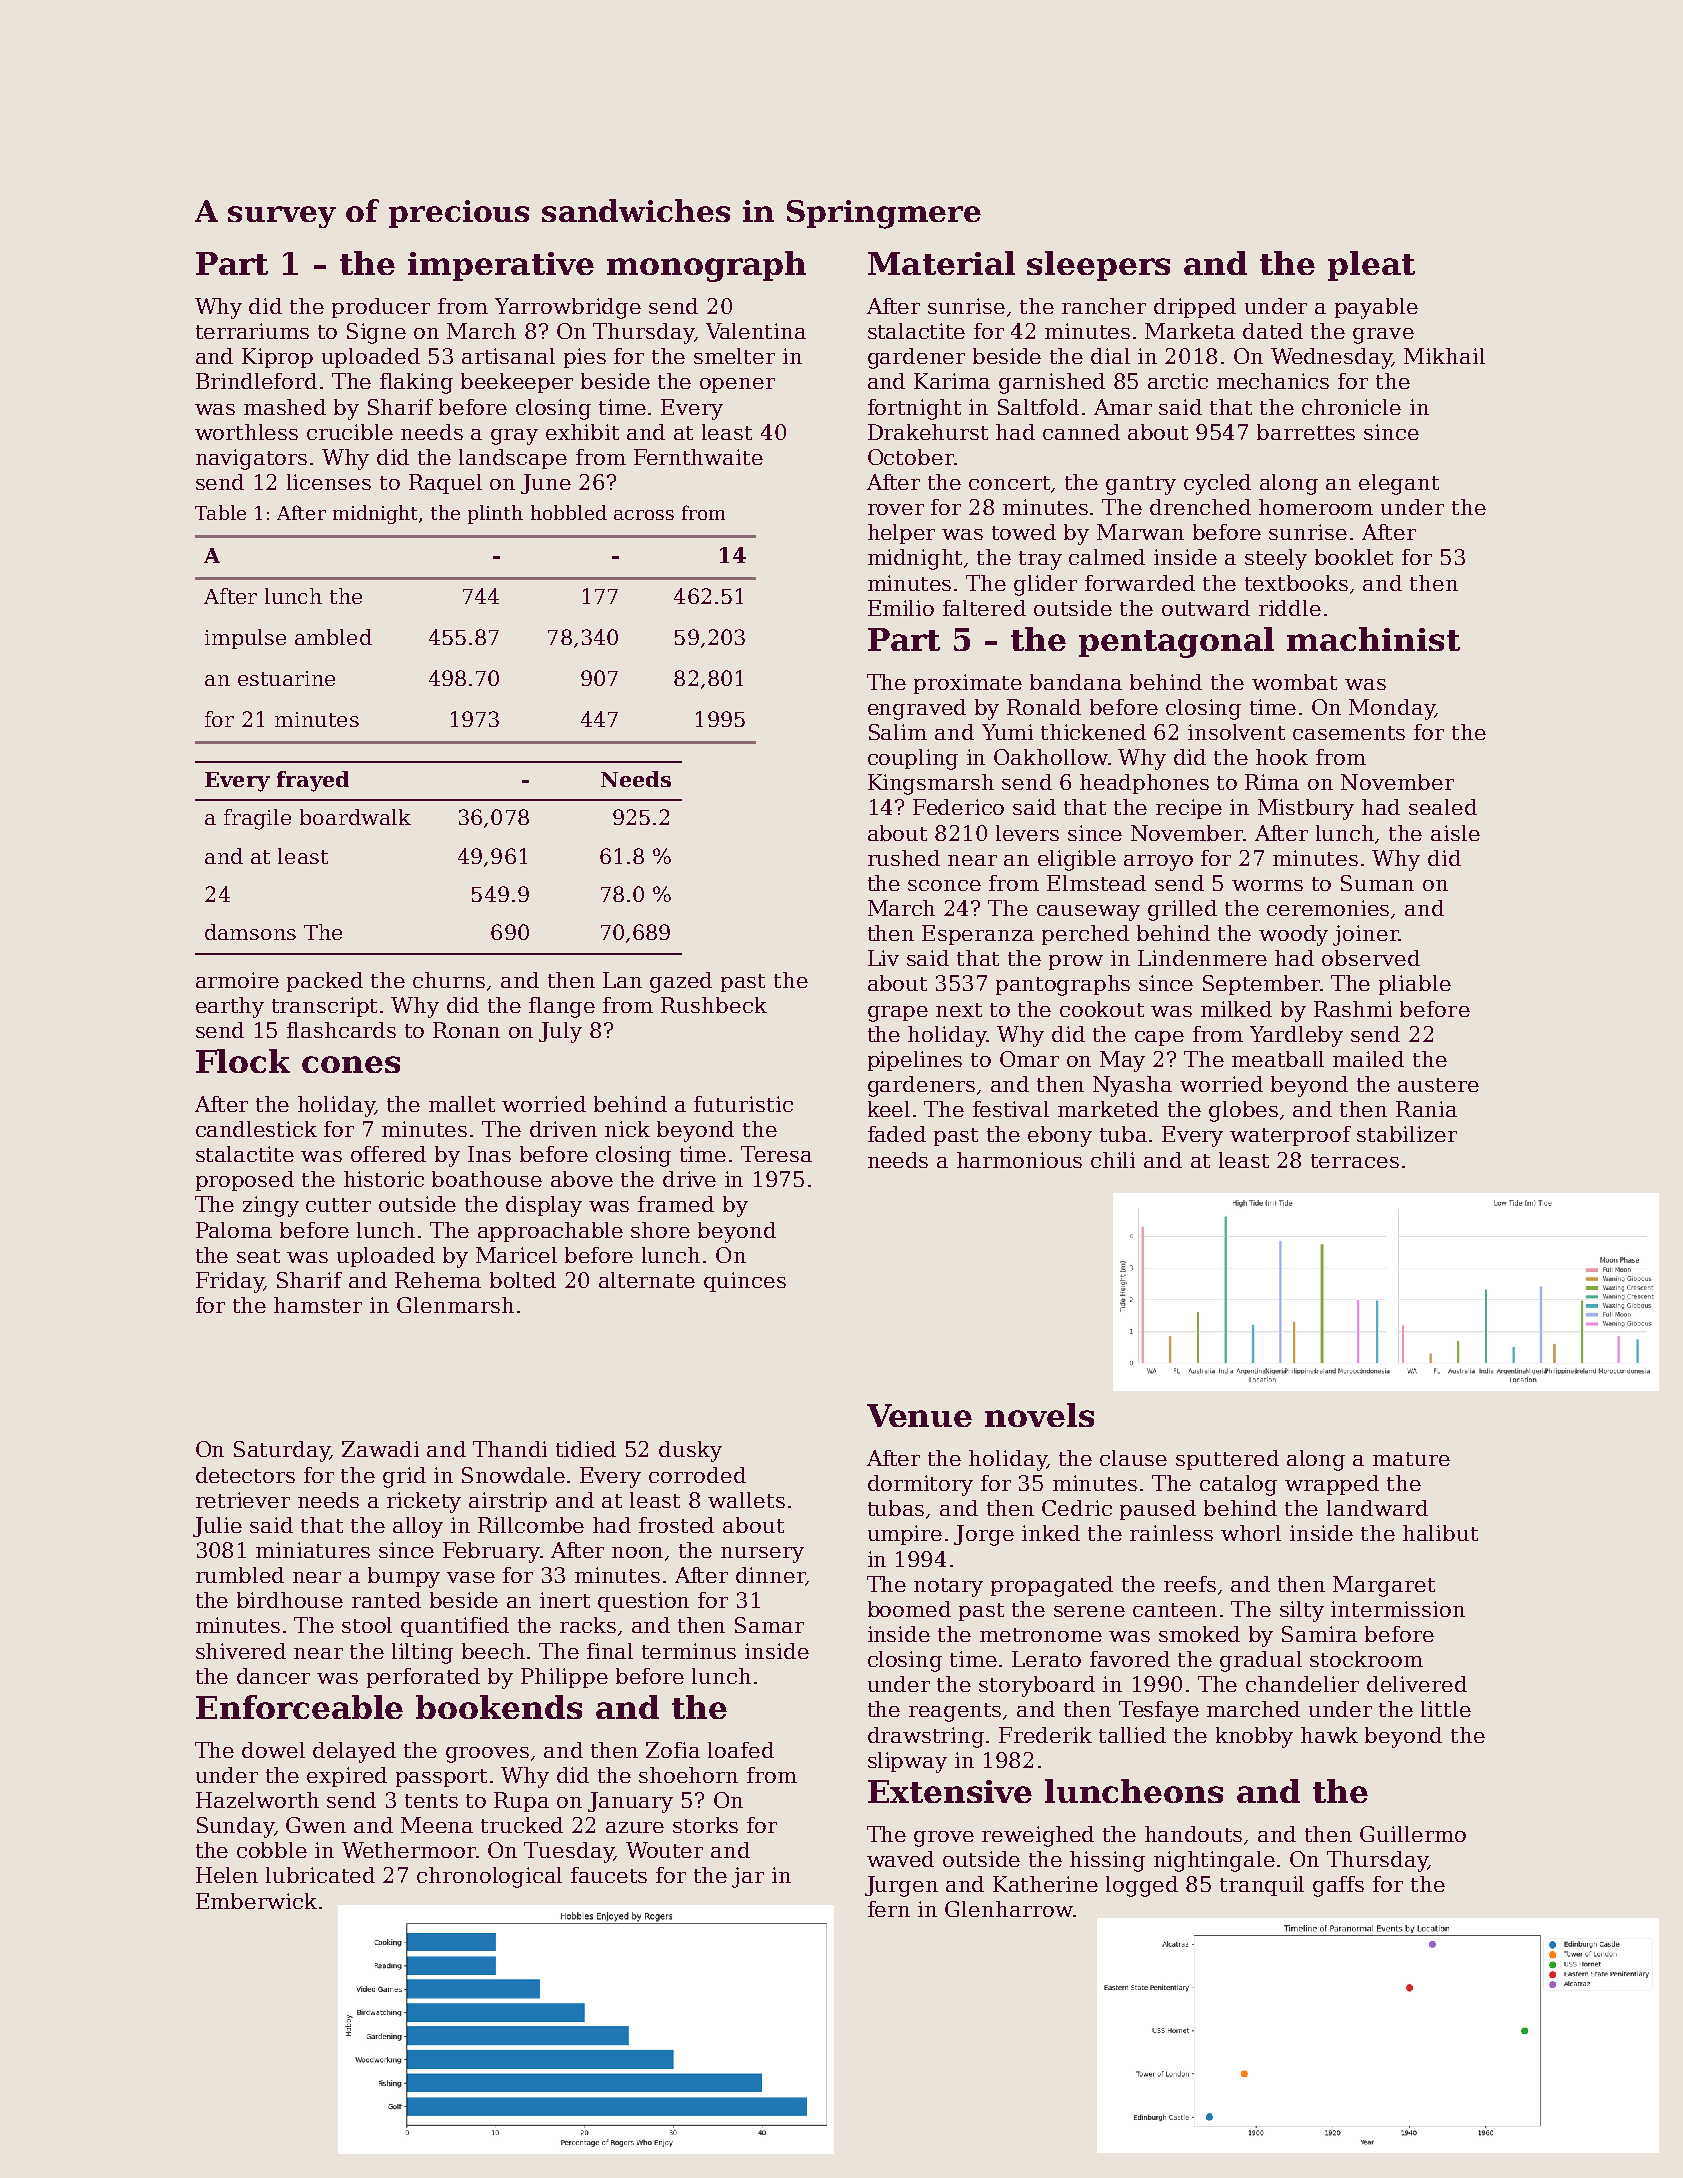 This screenshot has height=2178, width=1683. I want to click on ranted, so click(386, 1600).
